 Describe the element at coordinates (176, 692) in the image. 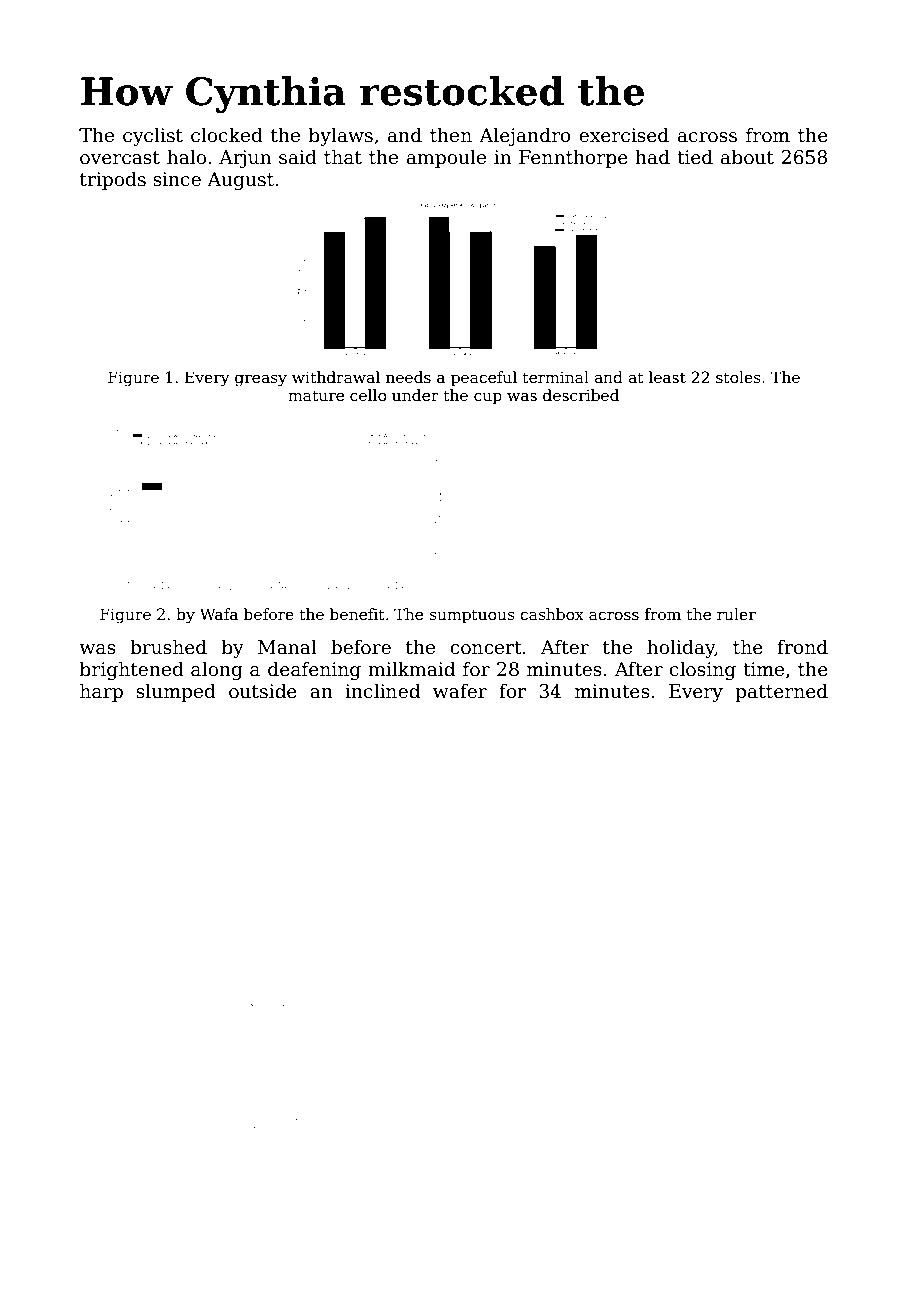

I see `slumped` at that location.
